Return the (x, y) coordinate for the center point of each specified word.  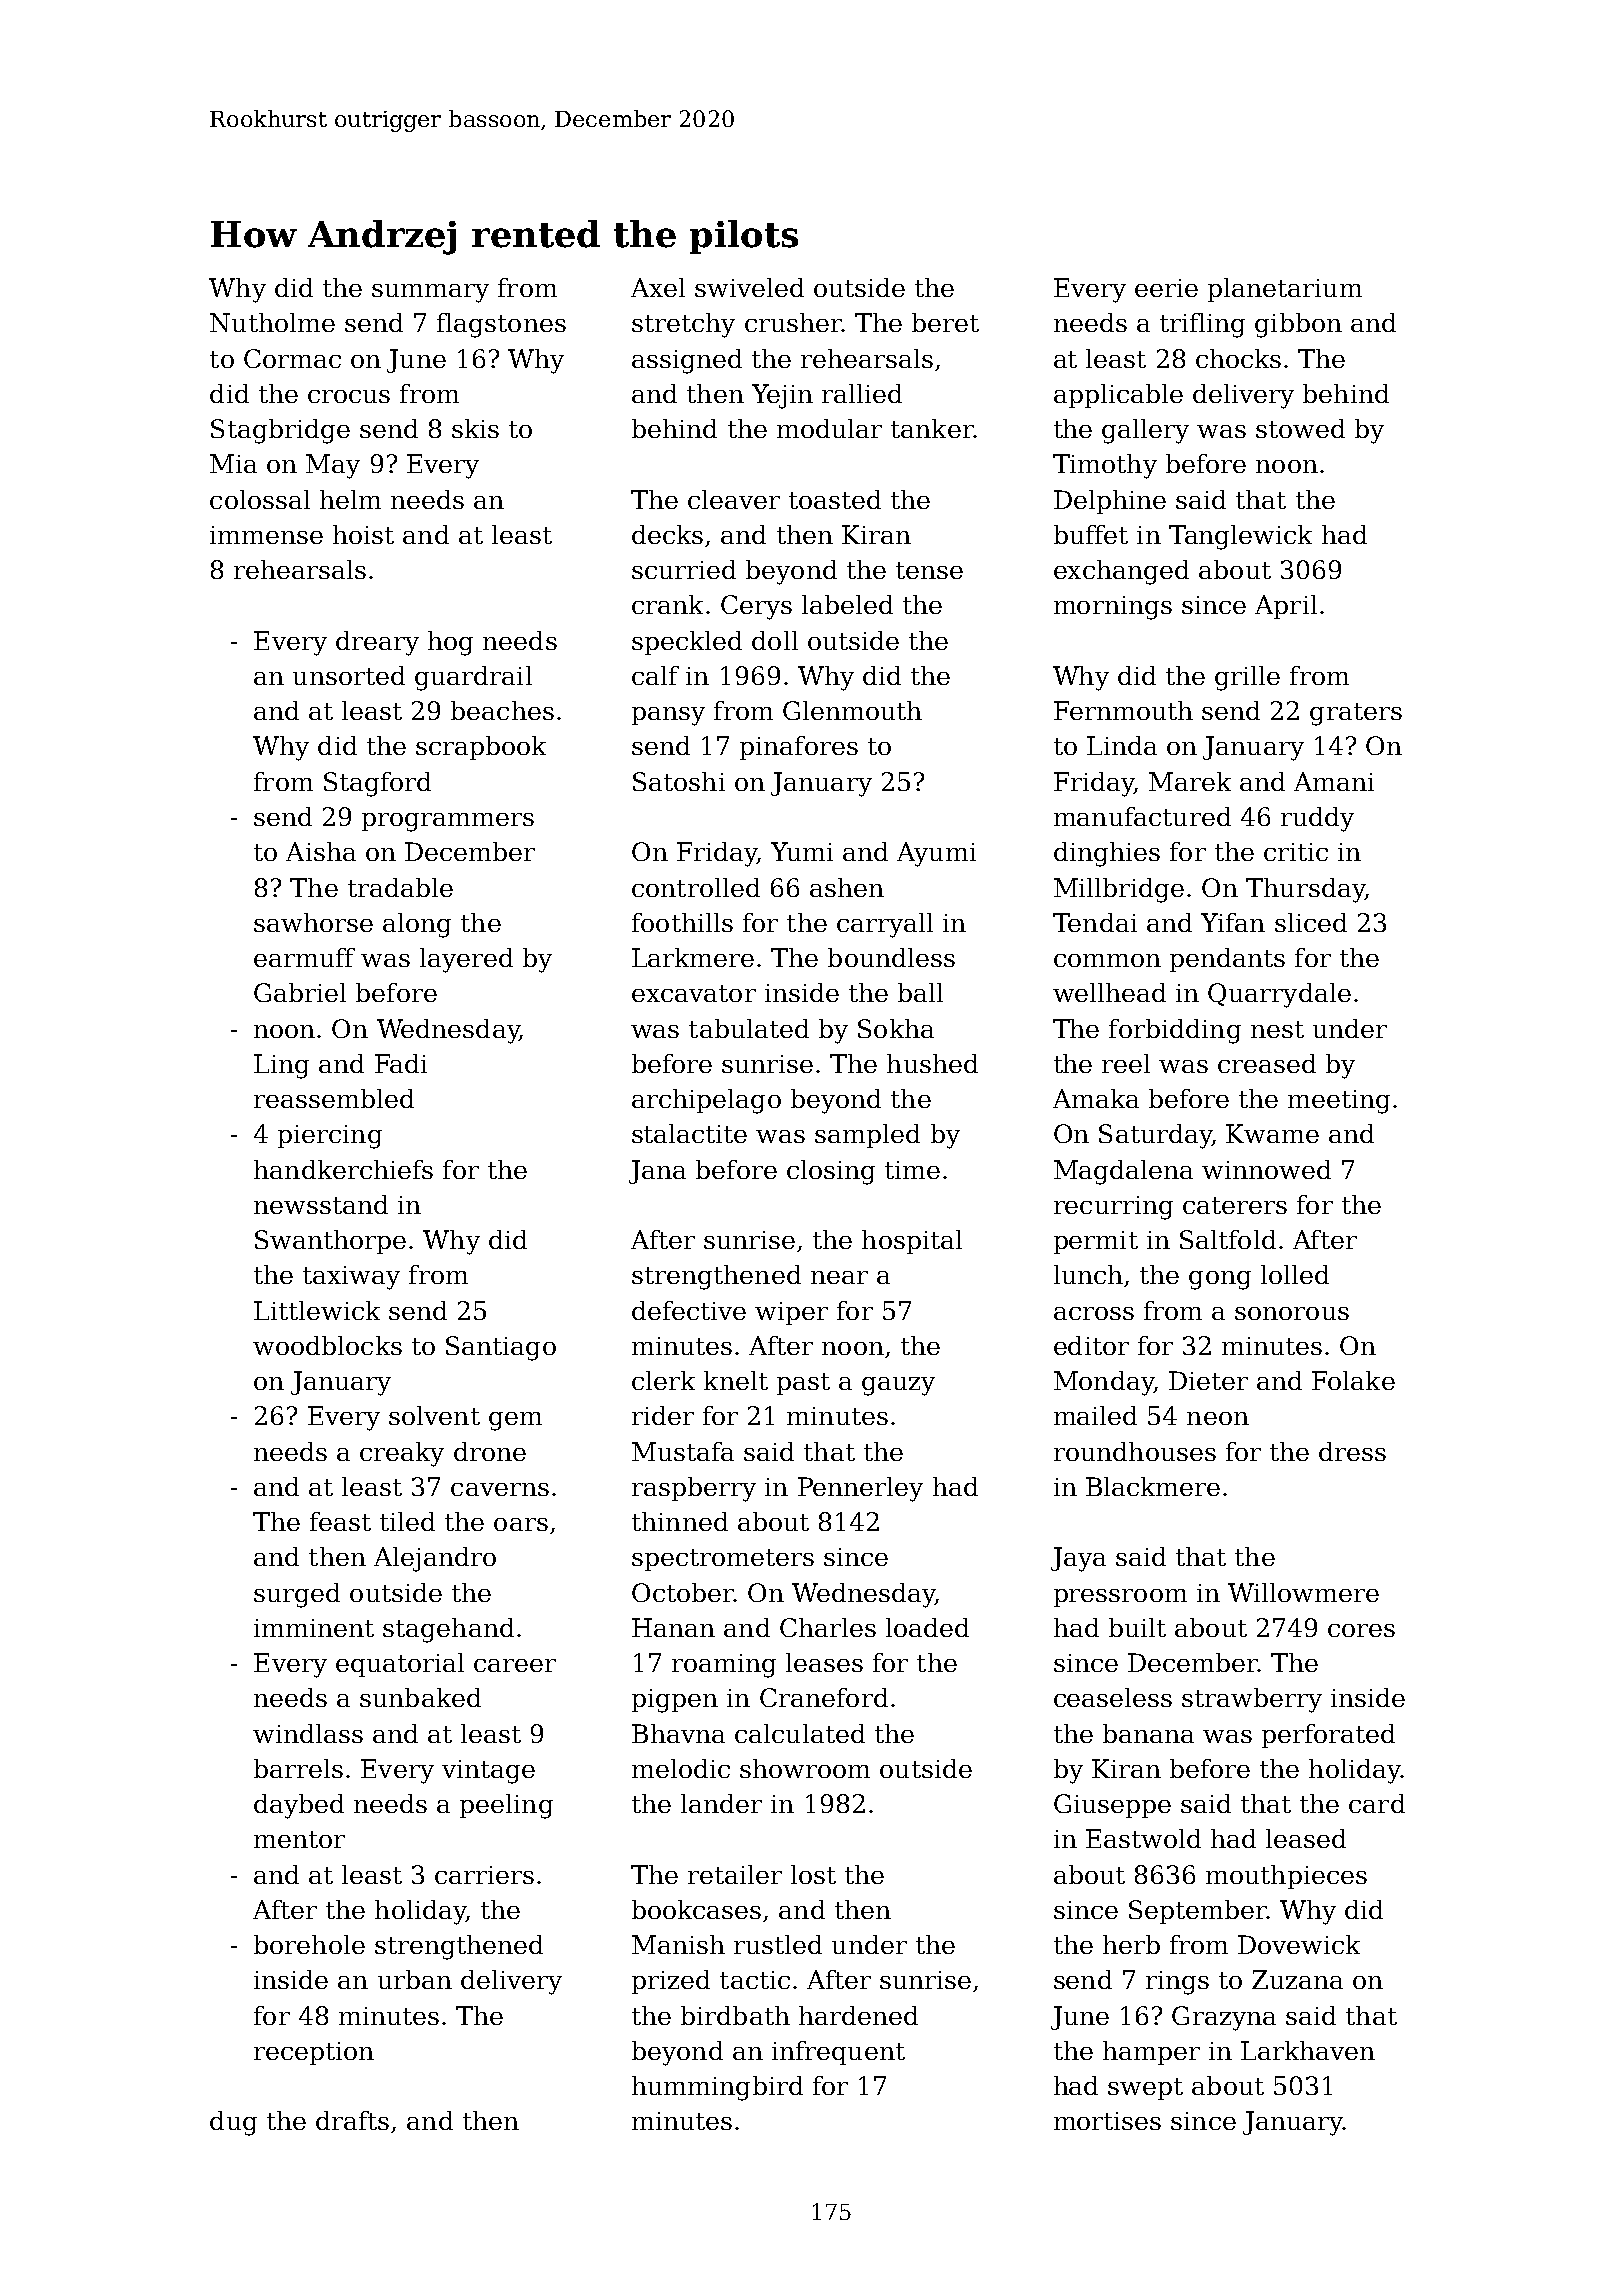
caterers (1235, 1205)
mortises (1107, 2121)
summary (430, 293)
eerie (1166, 288)
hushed (932, 1063)
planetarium (1285, 290)
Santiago (501, 1348)
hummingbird (717, 2088)
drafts (352, 2120)
